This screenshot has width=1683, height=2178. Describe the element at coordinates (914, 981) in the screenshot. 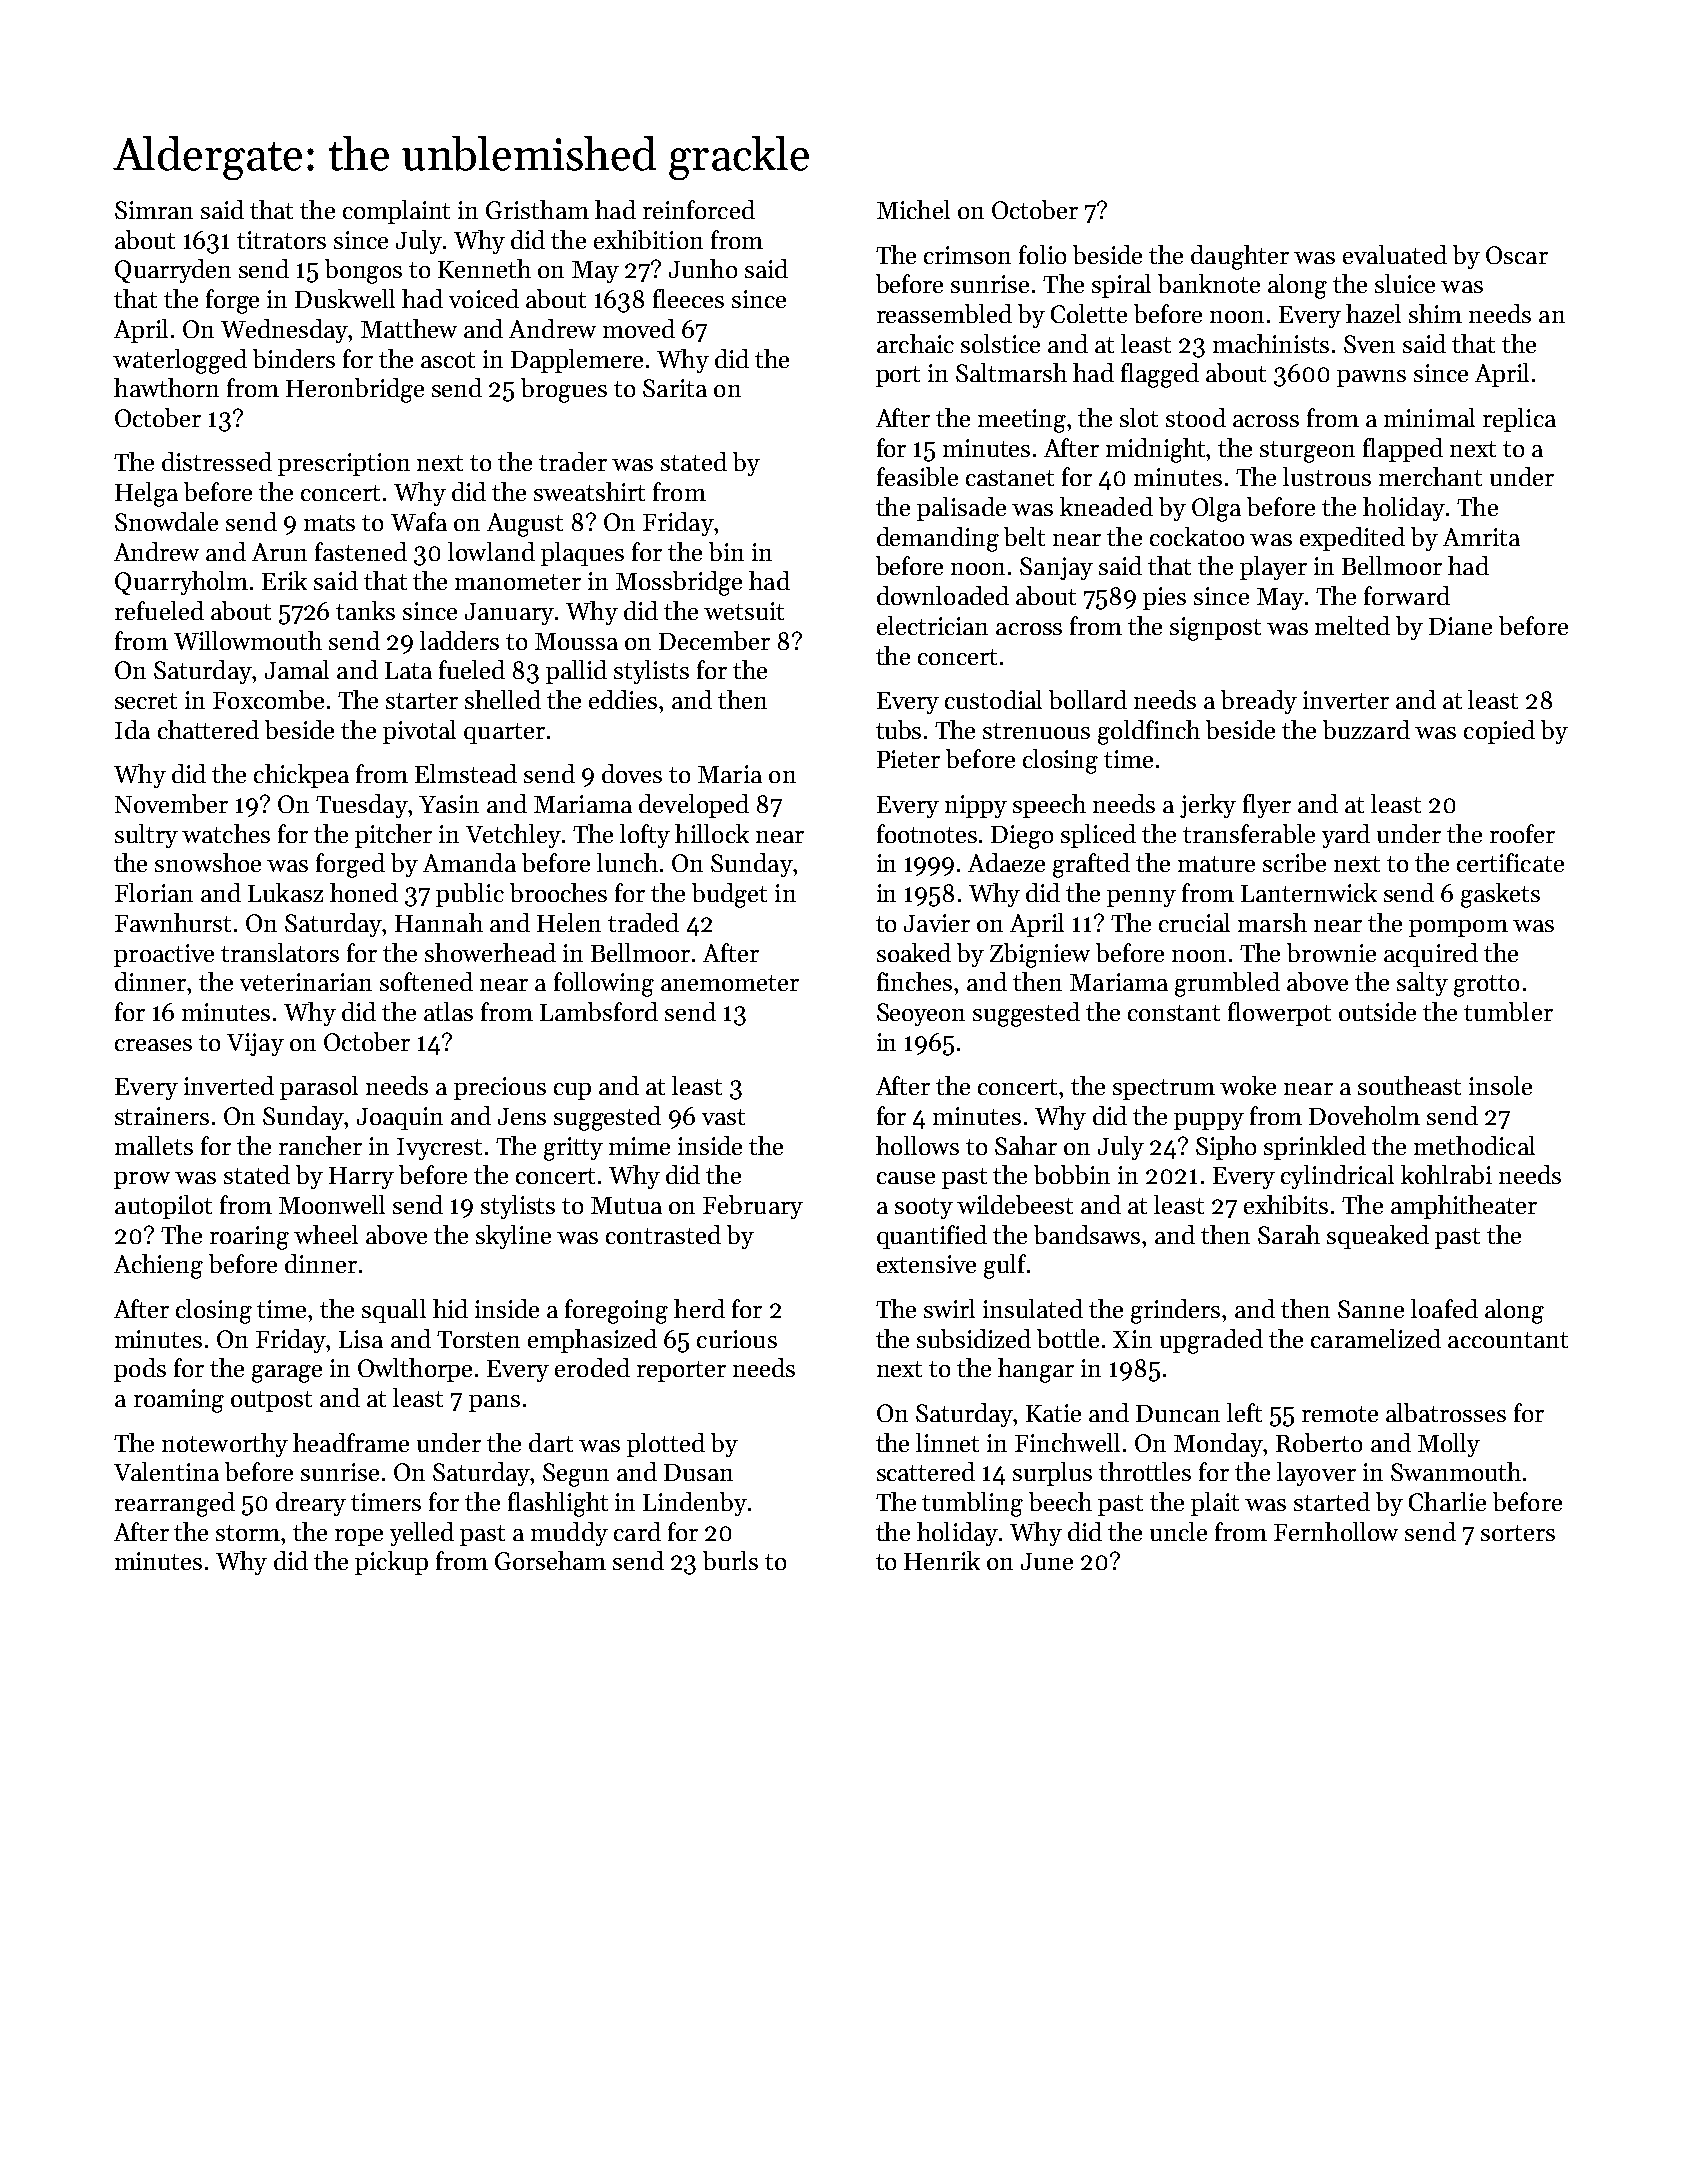

I see `finches` at that location.
